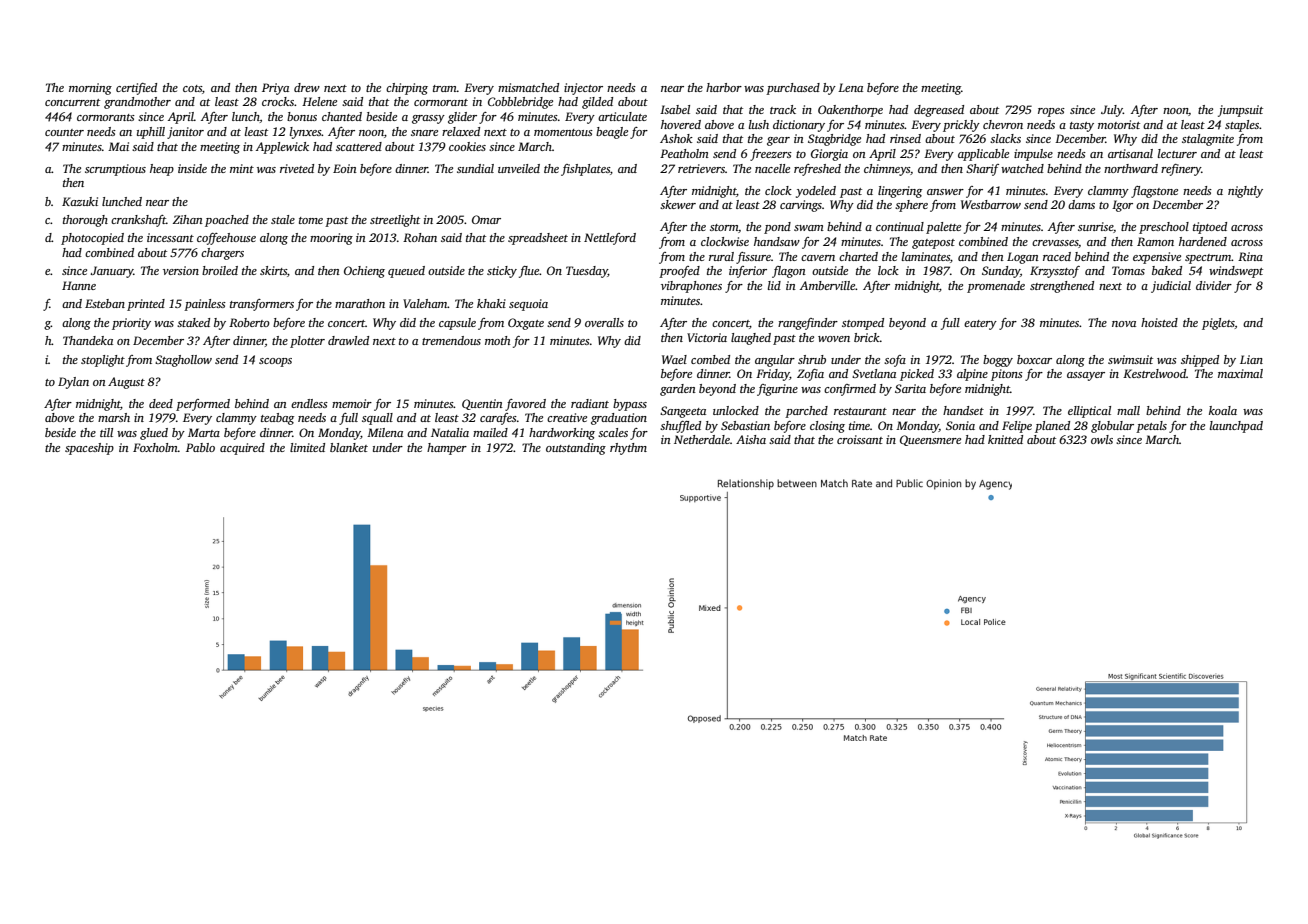  What do you see at coordinates (610, 239) in the screenshot?
I see `Nettleford` at bounding box center [610, 239].
